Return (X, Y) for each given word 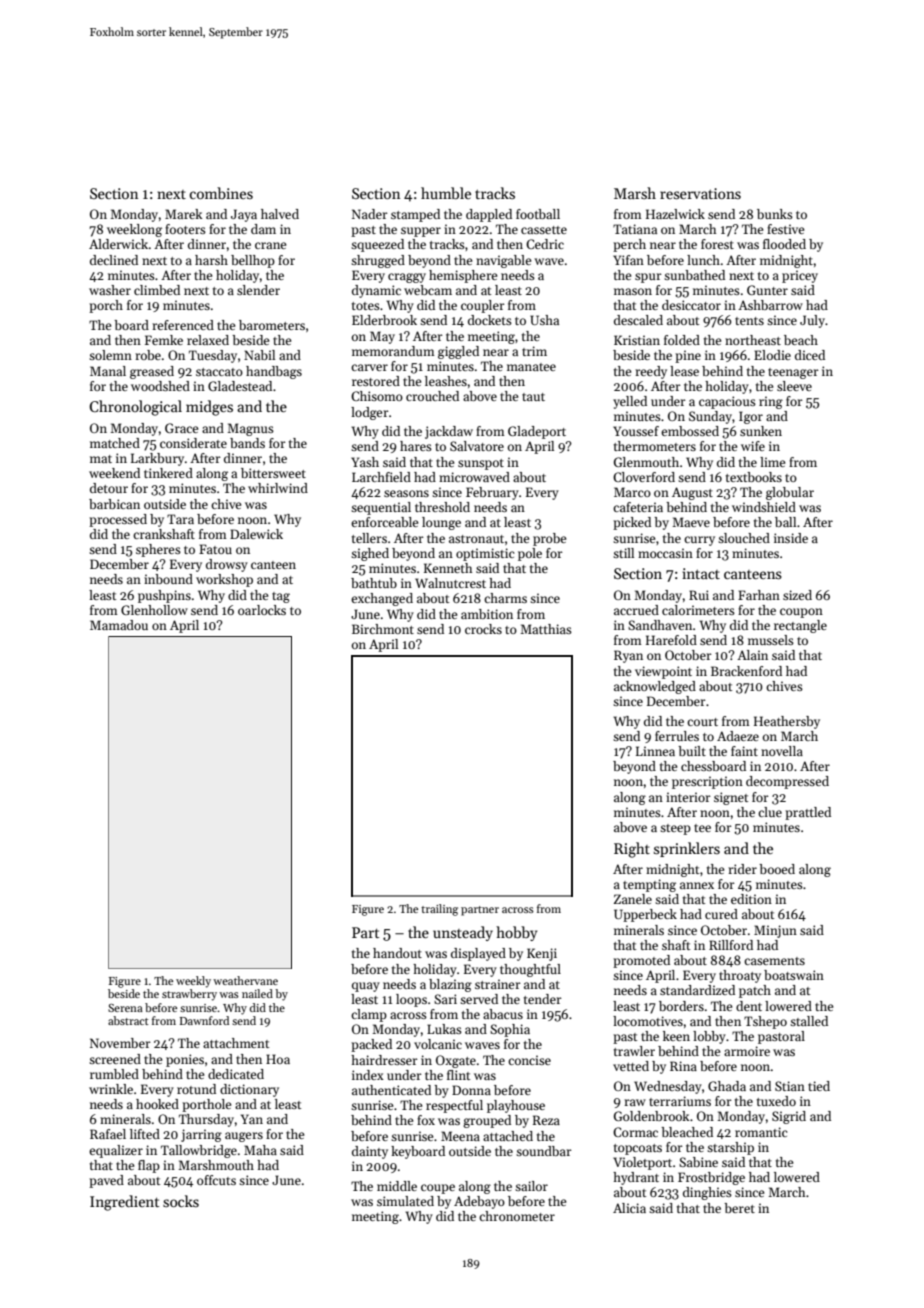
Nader (370, 214)
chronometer (517, 1216)
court (702, 722)
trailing (439, 910)
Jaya (244, 215)
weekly (193, 982)
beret (739, 1208)
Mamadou (119, 625)
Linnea (655, 751)
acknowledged (655, 687)
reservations (700, 193)
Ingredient (124, 1203)
